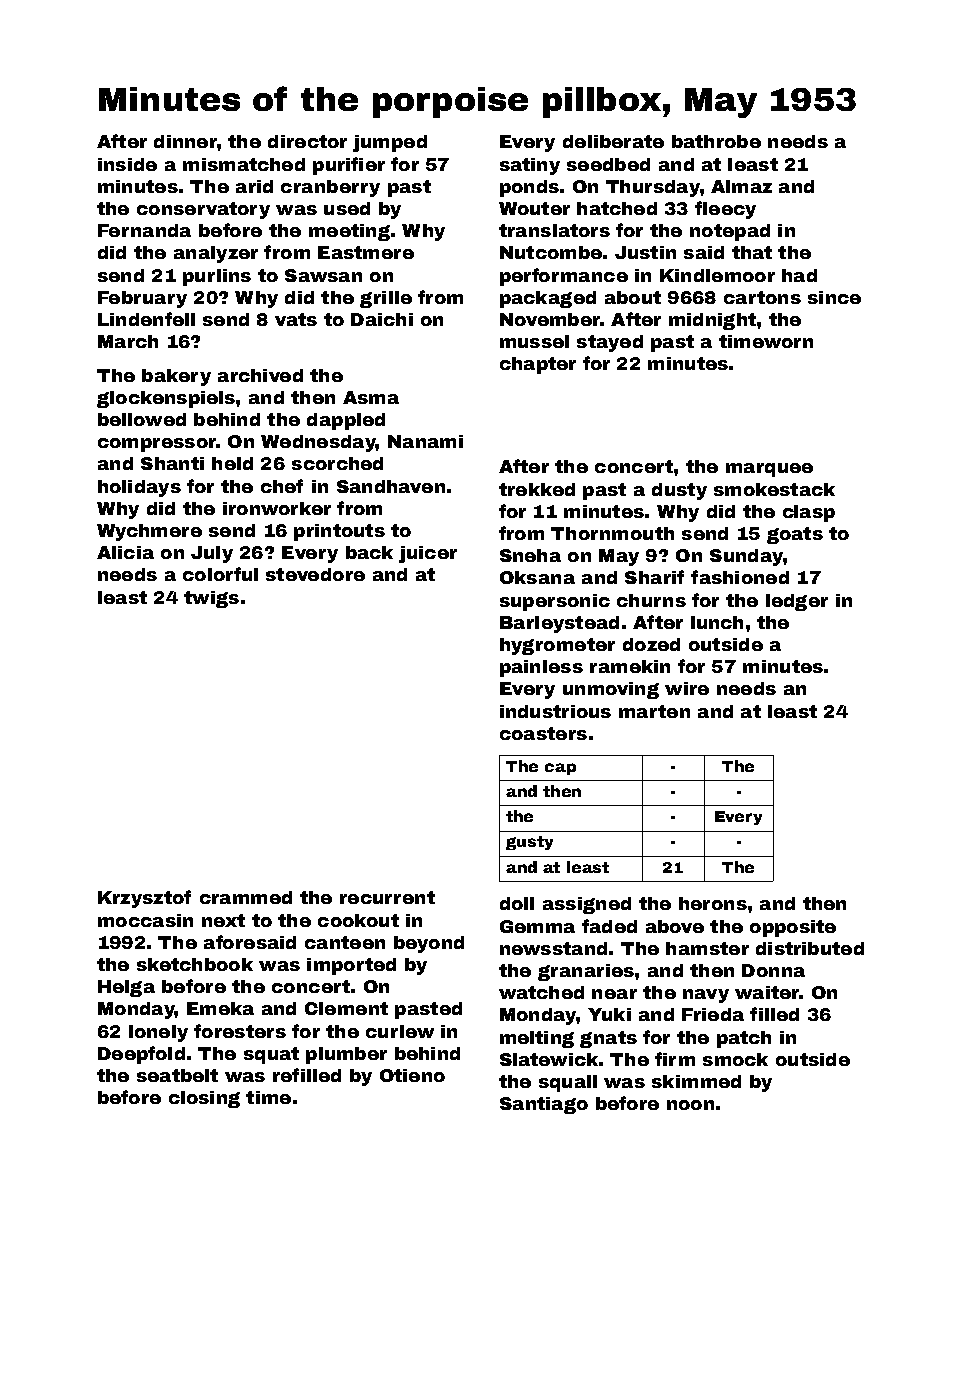  I want to click on trekked, so click(537, 489).
